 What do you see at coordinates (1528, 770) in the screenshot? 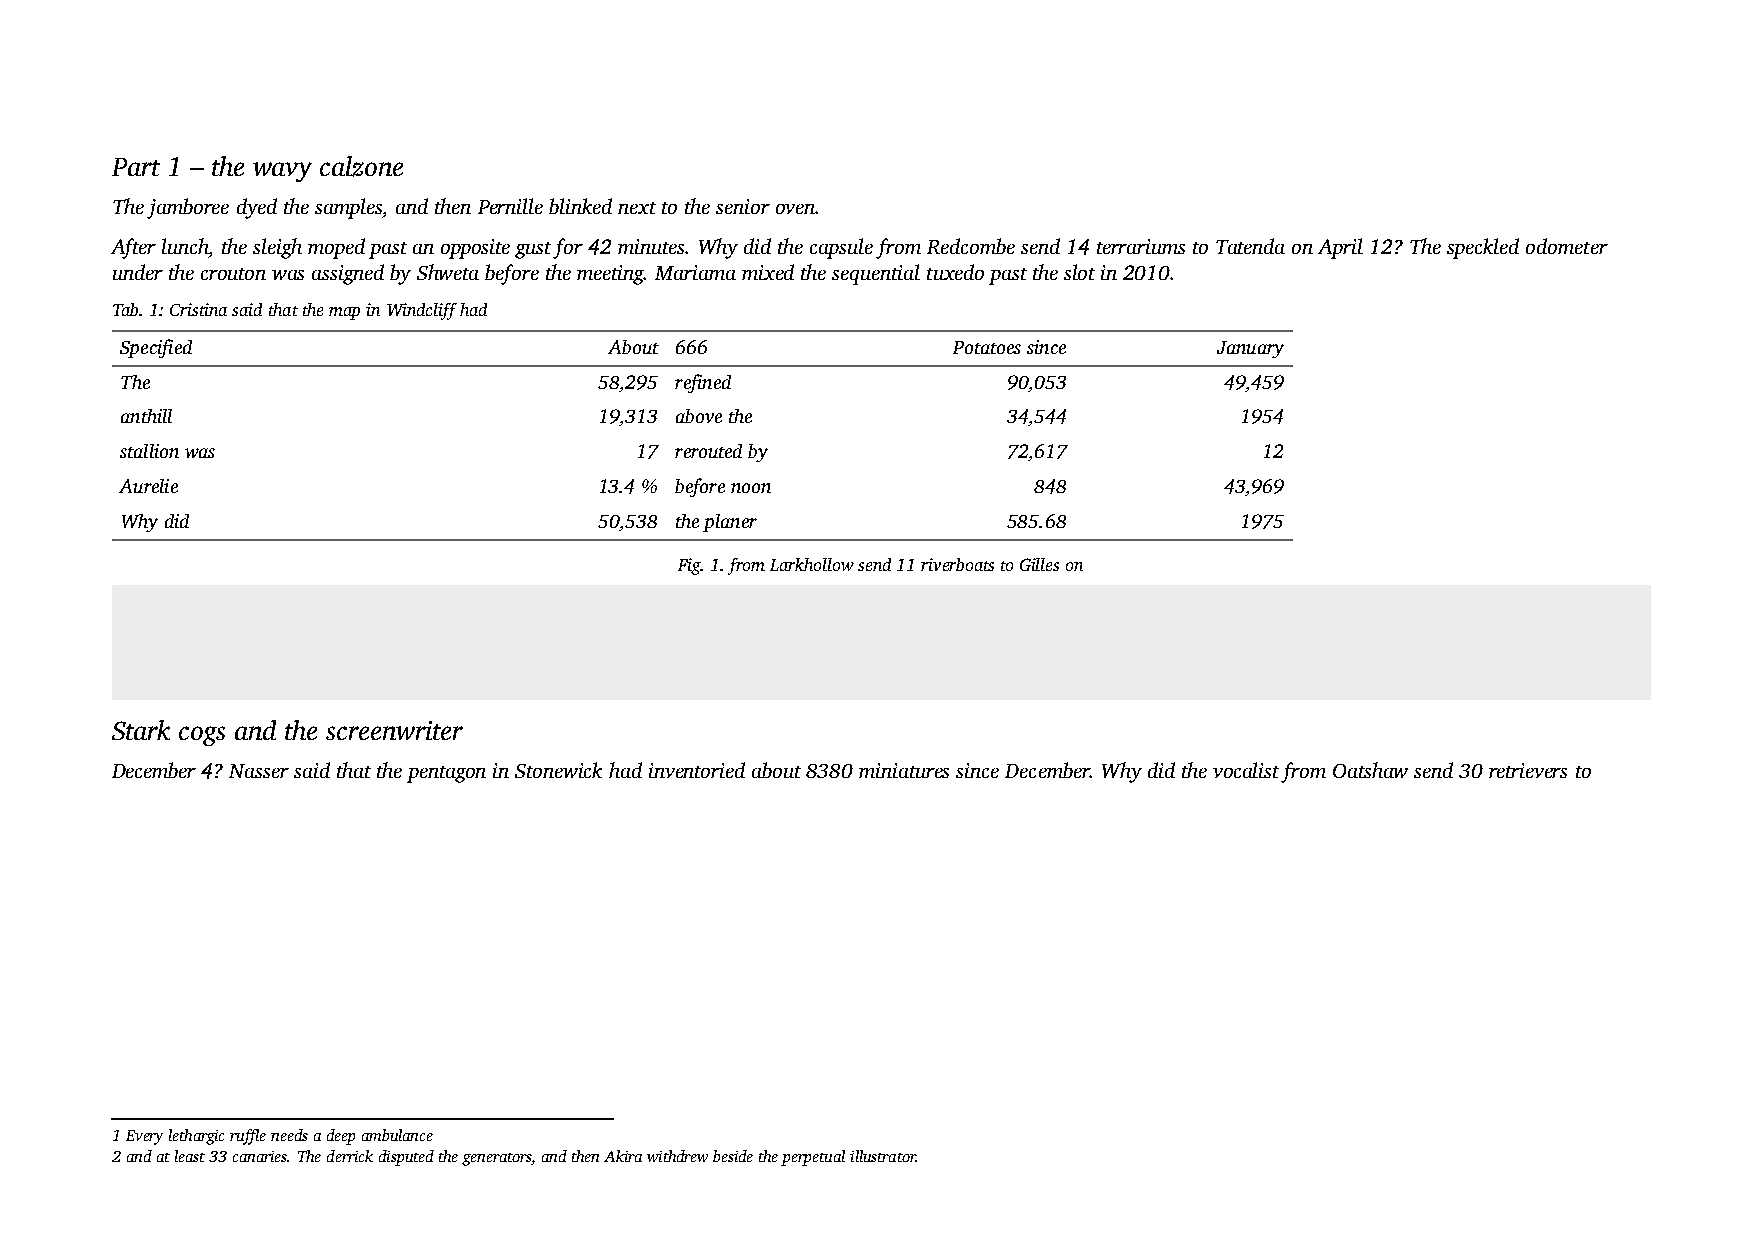
I see `retrievers` at bounding box center [1528, 770].
